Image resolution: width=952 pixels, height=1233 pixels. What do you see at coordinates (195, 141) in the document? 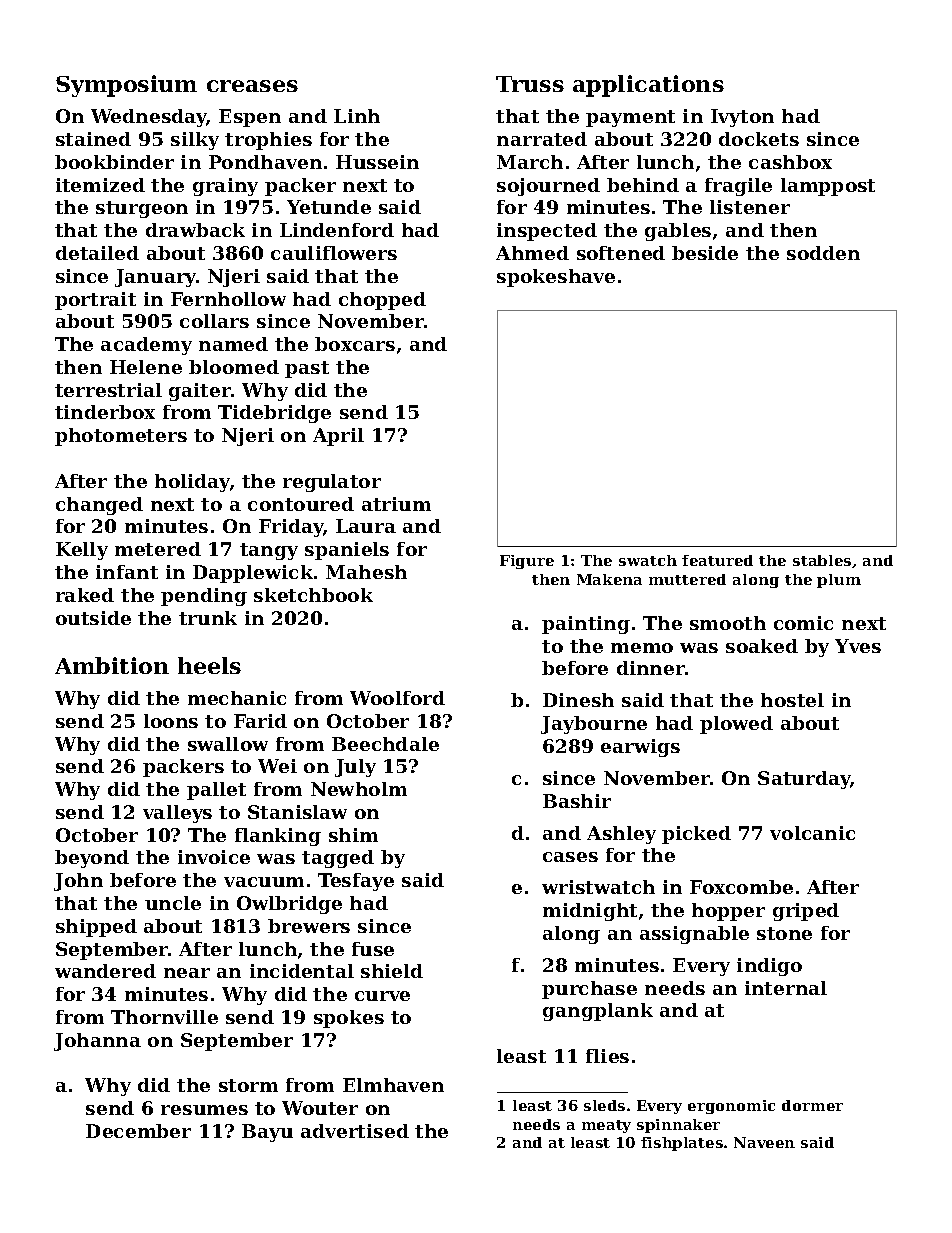
I see `silky` at bounding box center [195, 141].
